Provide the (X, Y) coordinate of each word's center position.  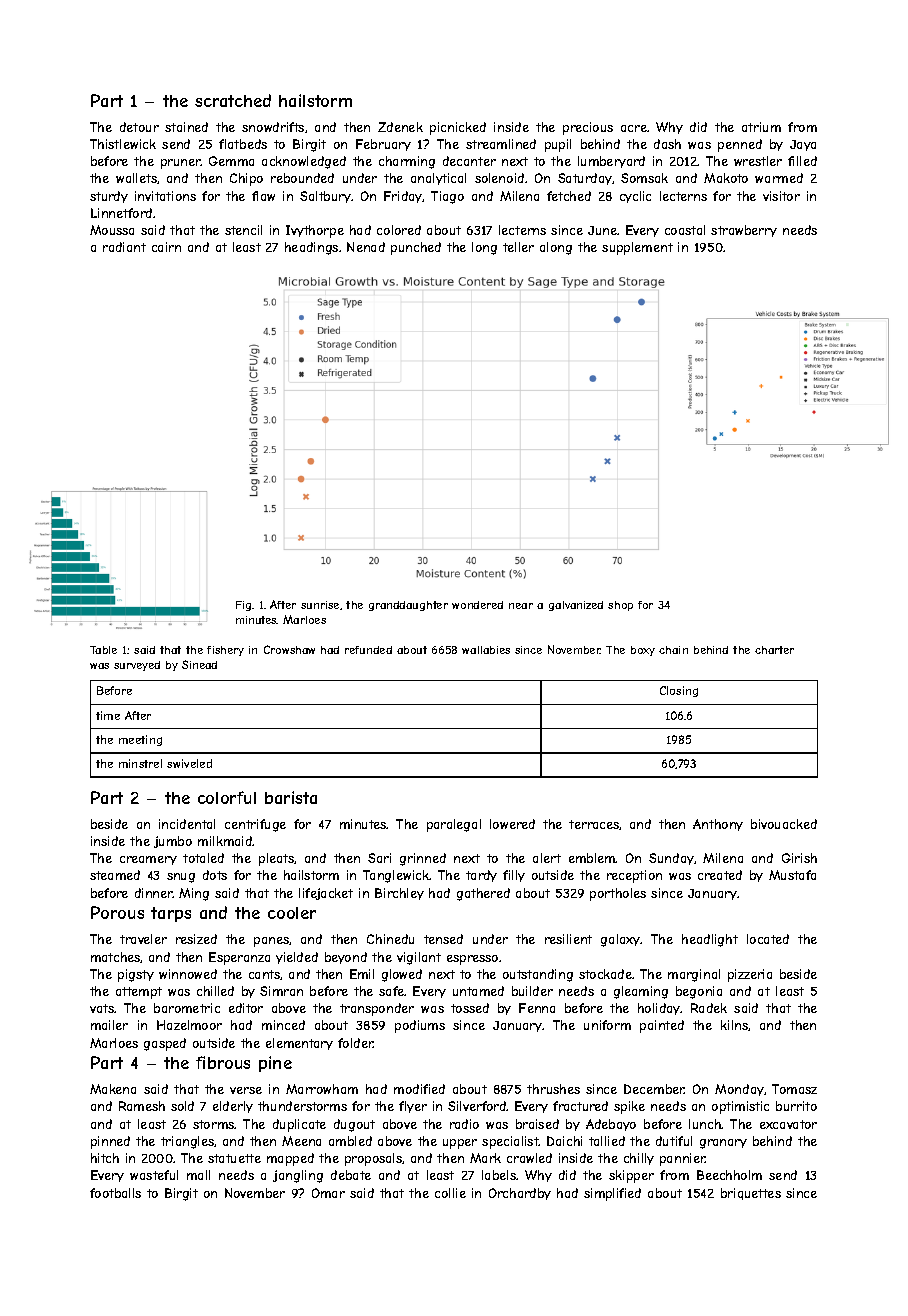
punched (416, 248)
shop (620, 606)
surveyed (137, 666)
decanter (469, 161)
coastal (685, 230)
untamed (478, 991)
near (521, 606)
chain (673, 650)
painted (662, 1026)
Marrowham (322, 1089)
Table (103, 650)
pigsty (136, 975)
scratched (233, 100)
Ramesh (142, 1106)
